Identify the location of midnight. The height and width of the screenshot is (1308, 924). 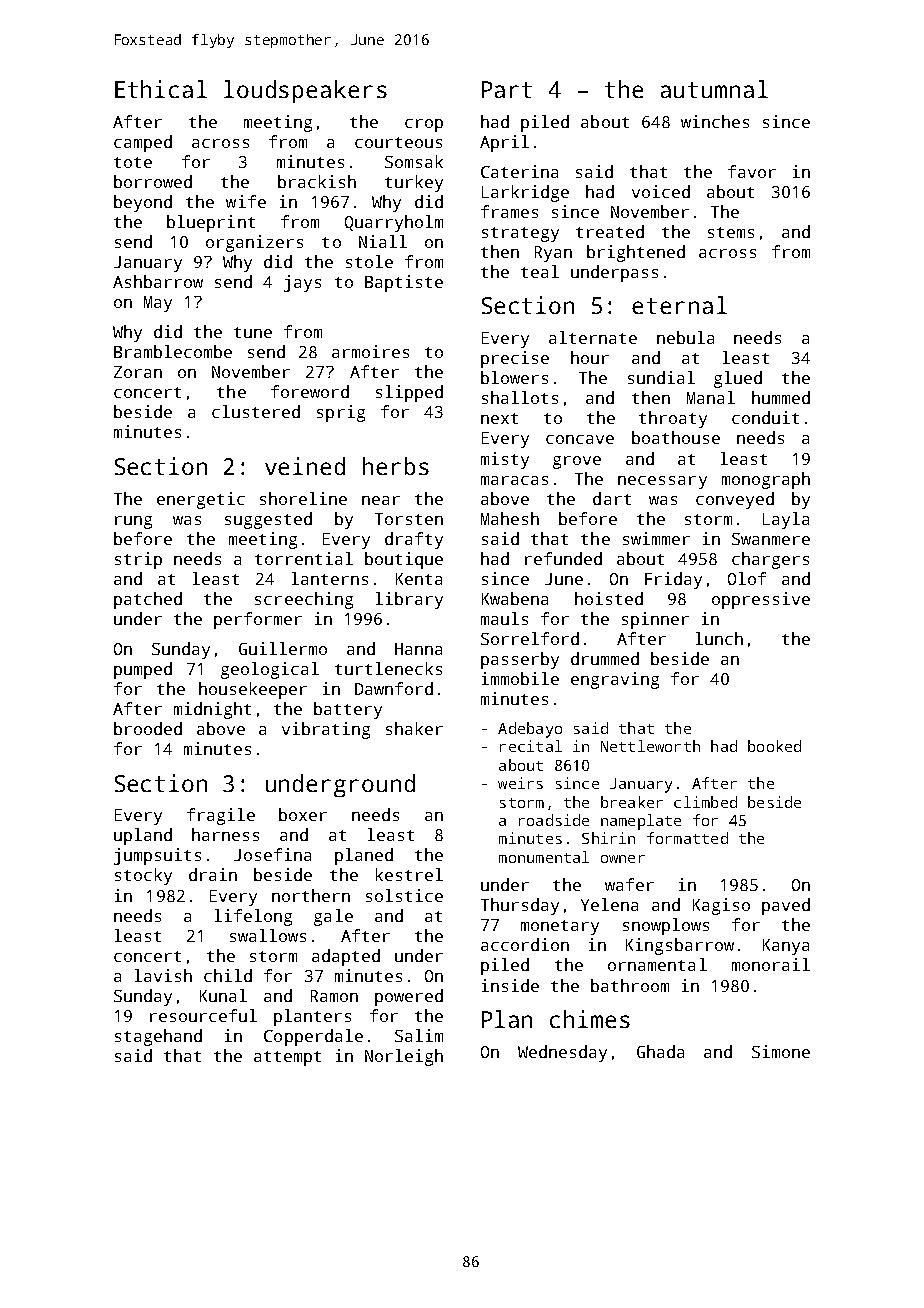
(212, 710).
